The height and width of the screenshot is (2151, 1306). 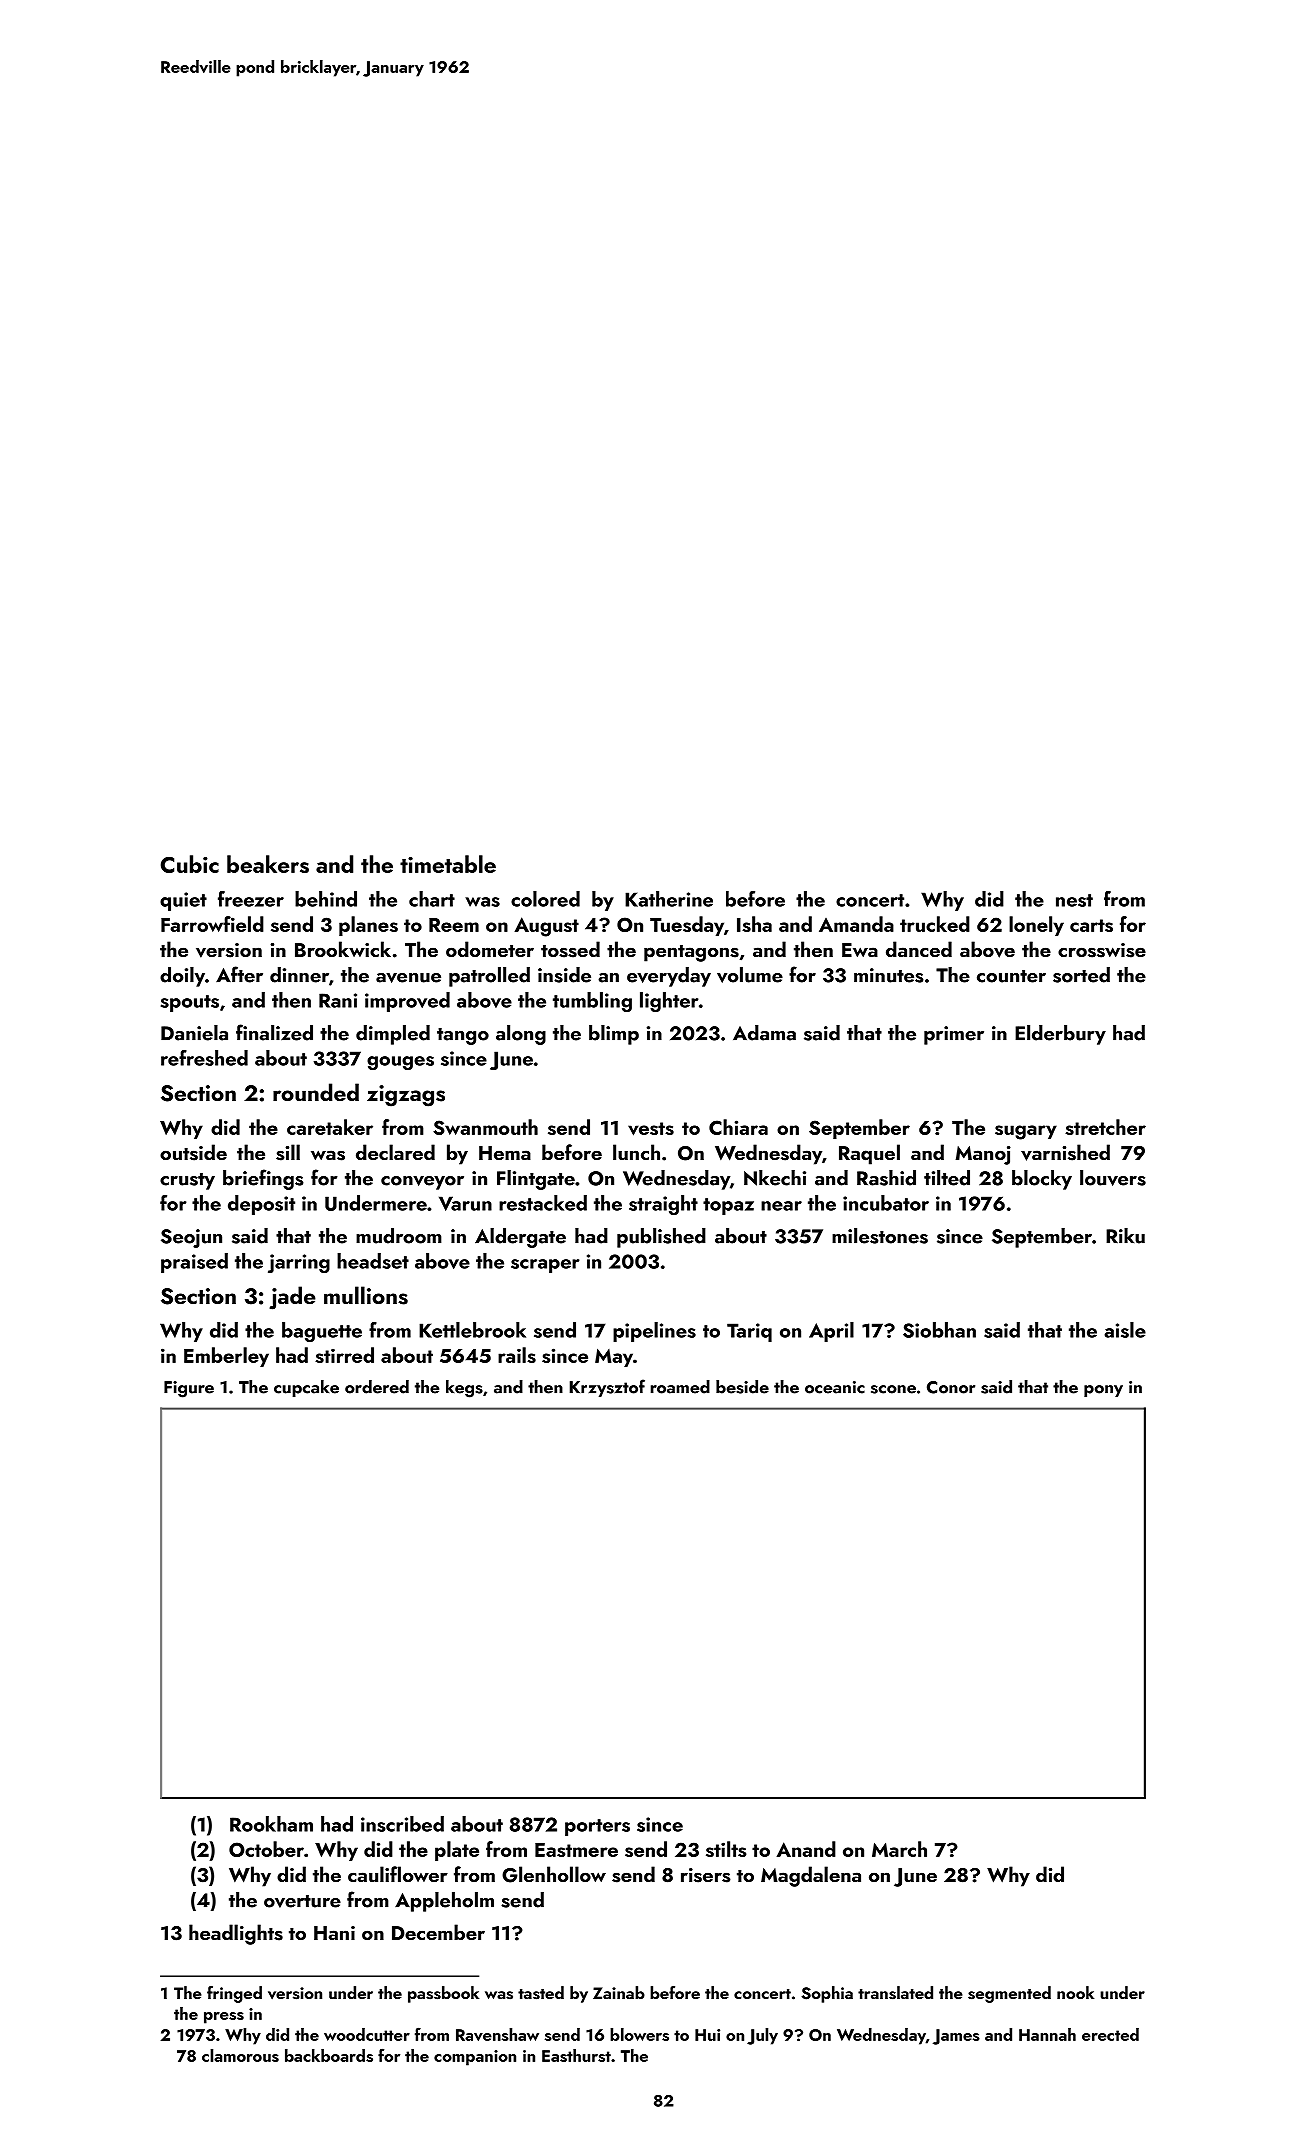 What do you see at coordinates (576, 2055) in the screenshot?
I see `Easthurst` at bounding box center [576, 2055].
